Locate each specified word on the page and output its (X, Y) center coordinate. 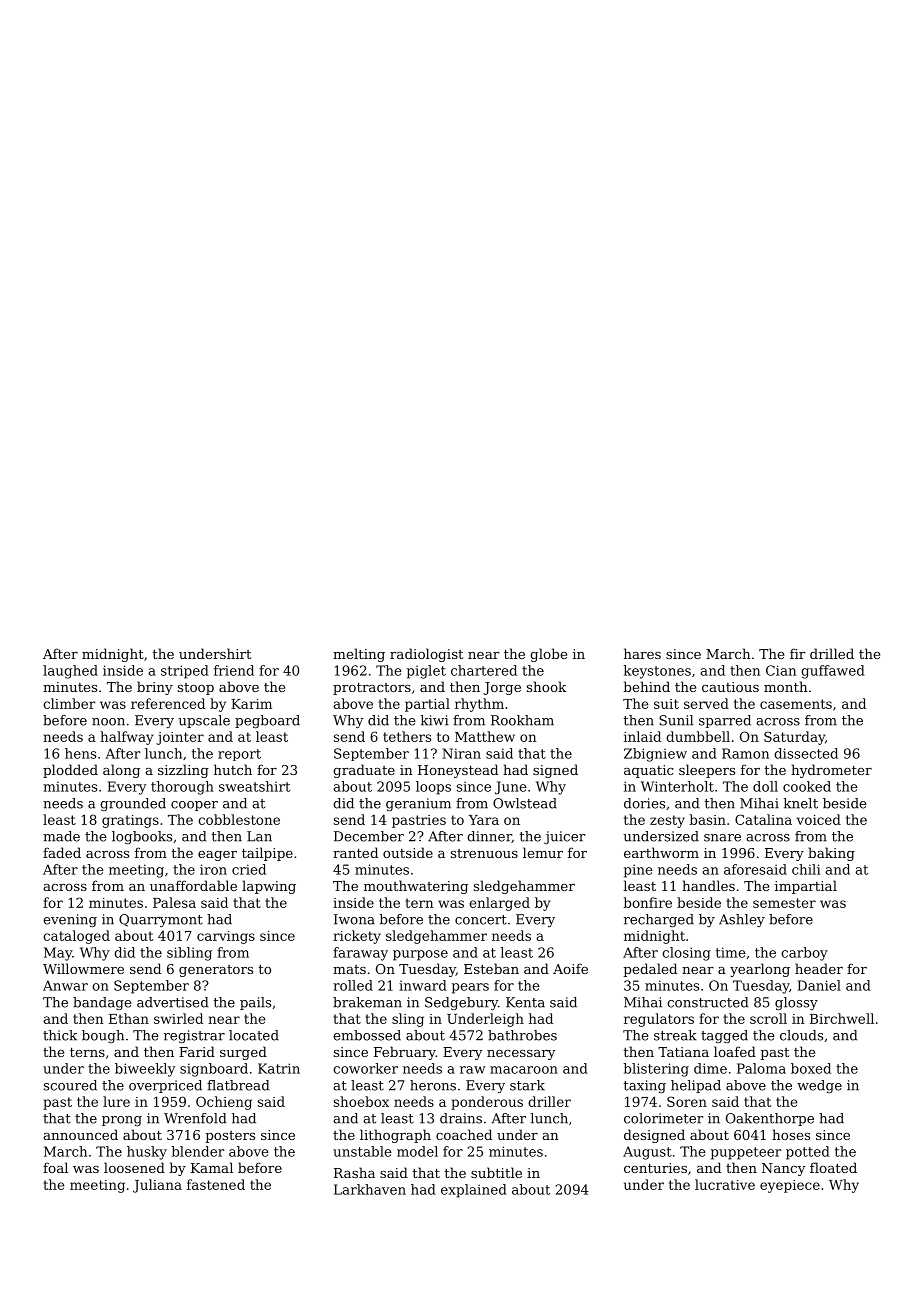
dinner (489, 837)
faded (62, 852)
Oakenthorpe (770, 1119)
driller (549, 1101)
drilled (832, 653)
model (417, 1151)
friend (234, 670)
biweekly (145, 1070)
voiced (819, 819)
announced (80, 1134)
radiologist (426, 655)
